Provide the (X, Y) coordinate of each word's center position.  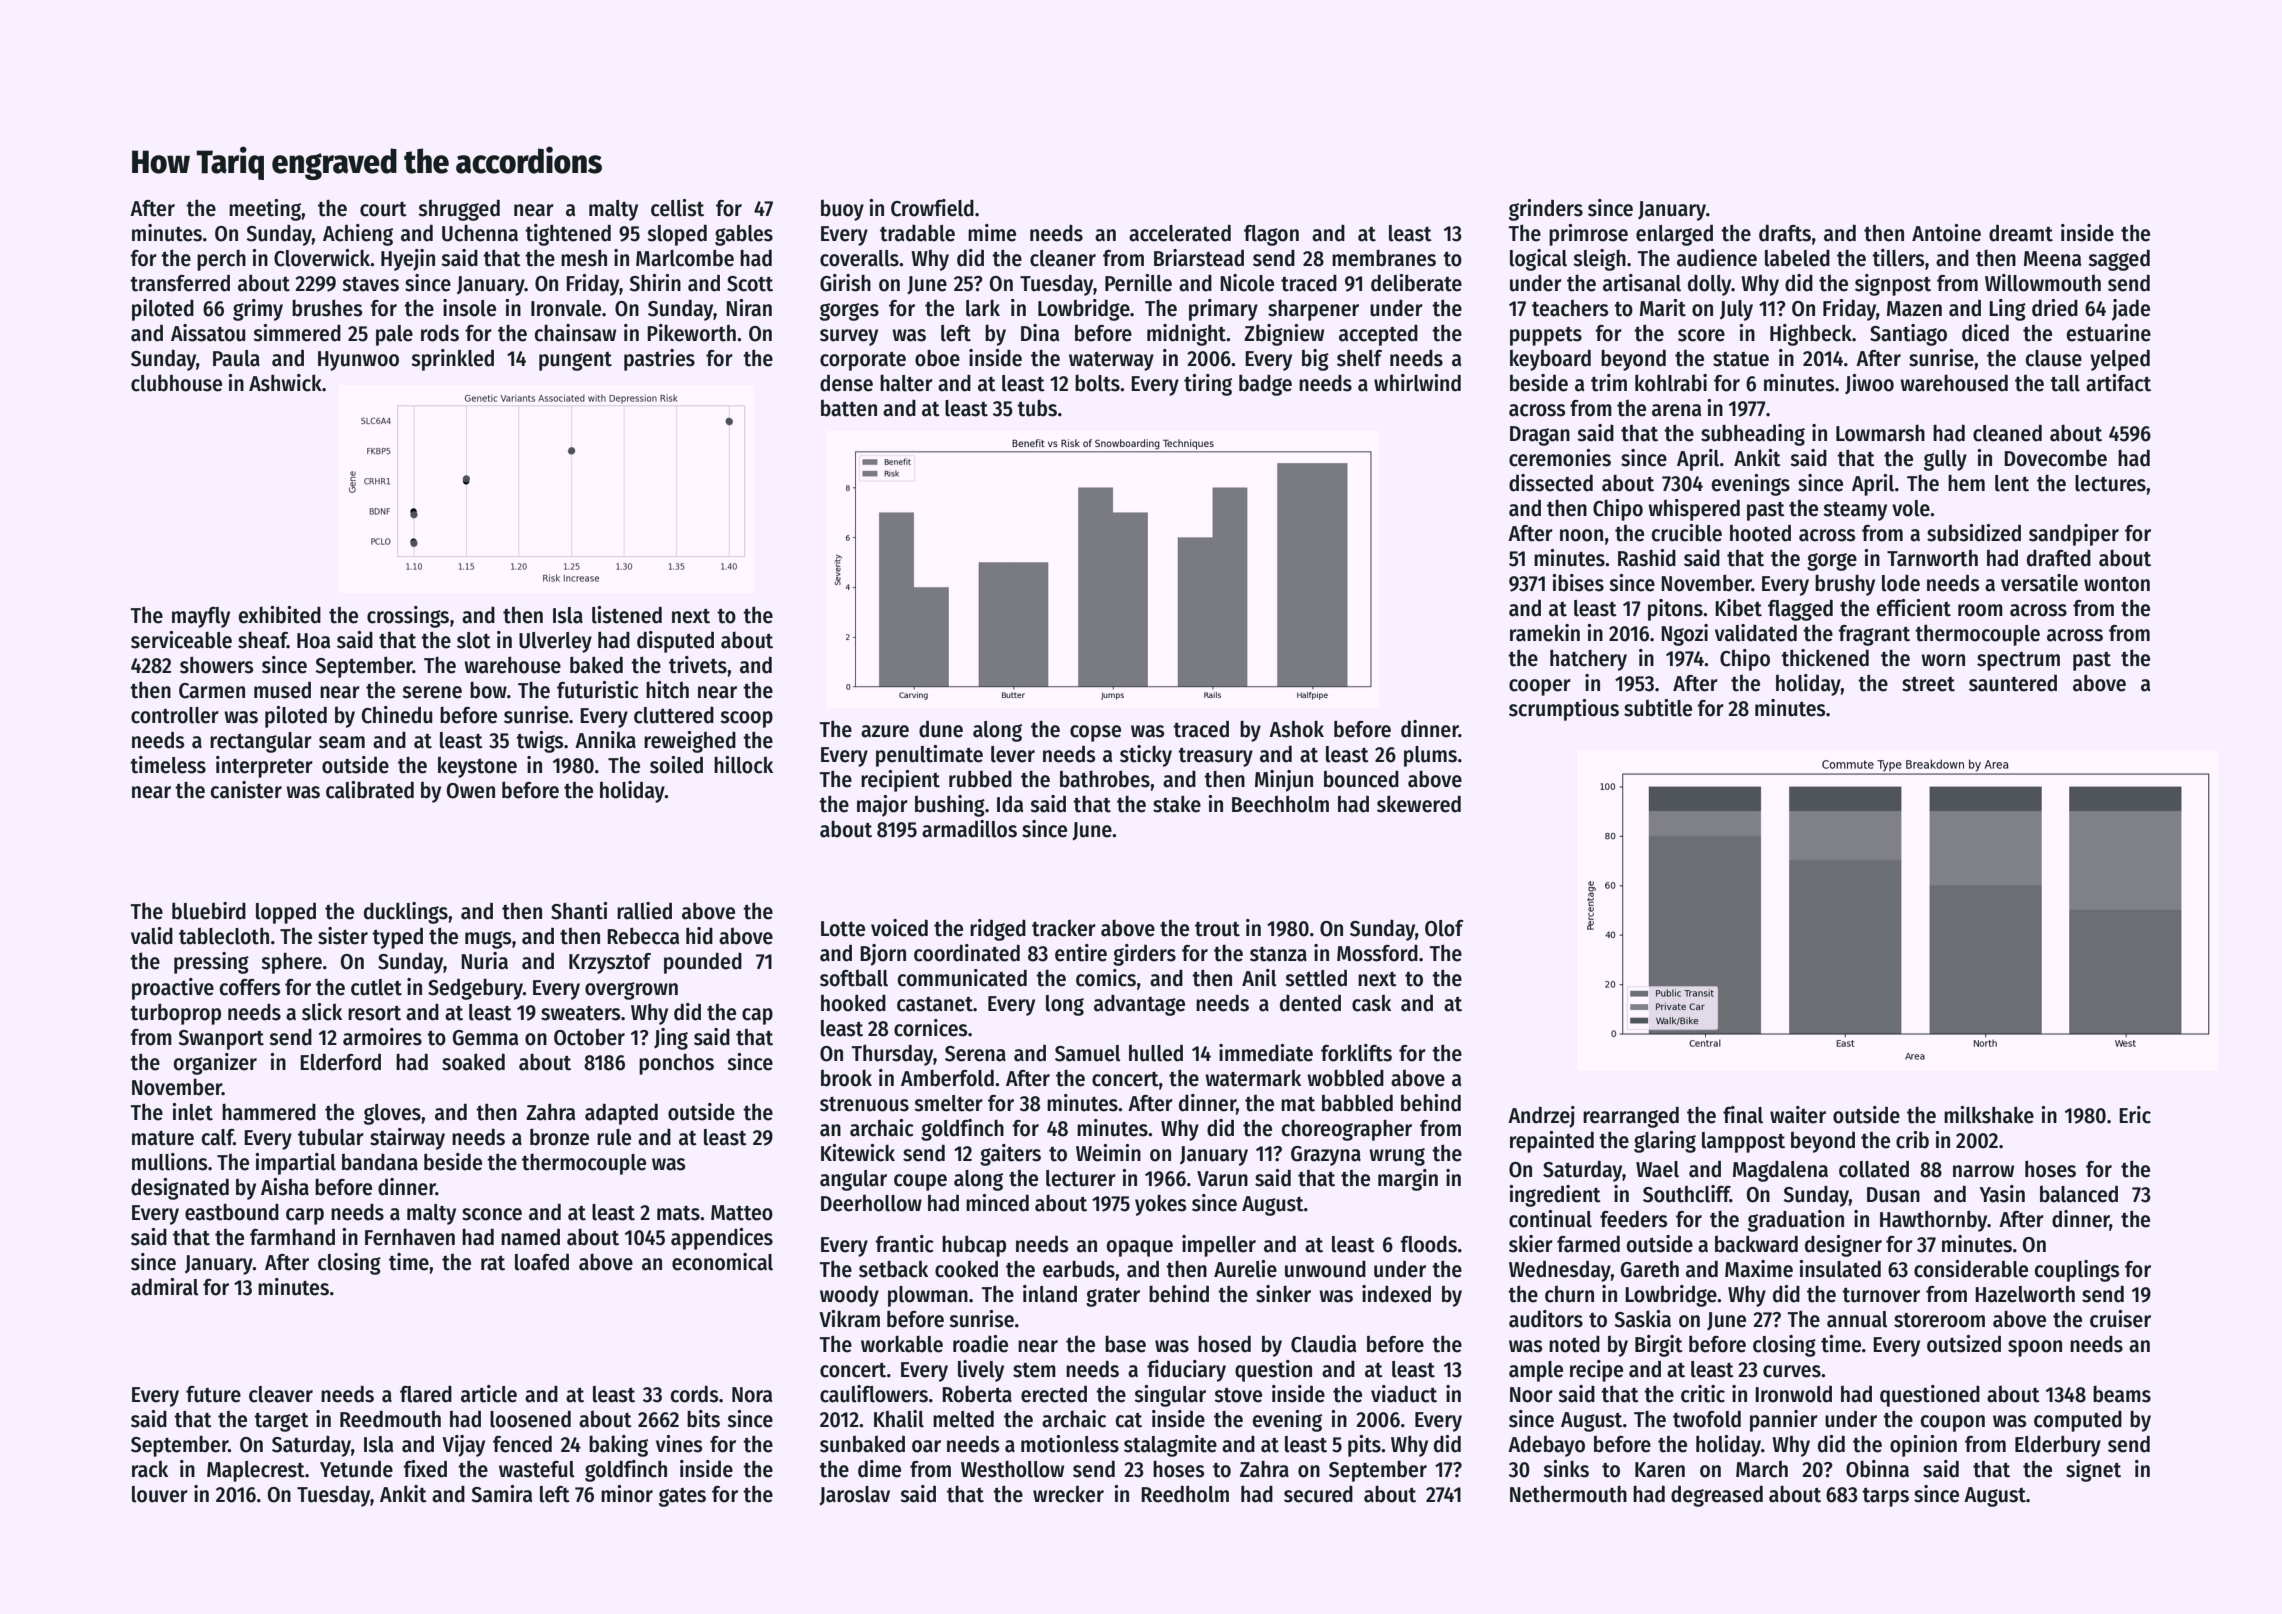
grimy (258, 310)
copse (1095, 733)
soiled (676, 765)
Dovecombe (2055, 458)
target (281, 1422)
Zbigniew (1284, 335)
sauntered (2013, 683)
